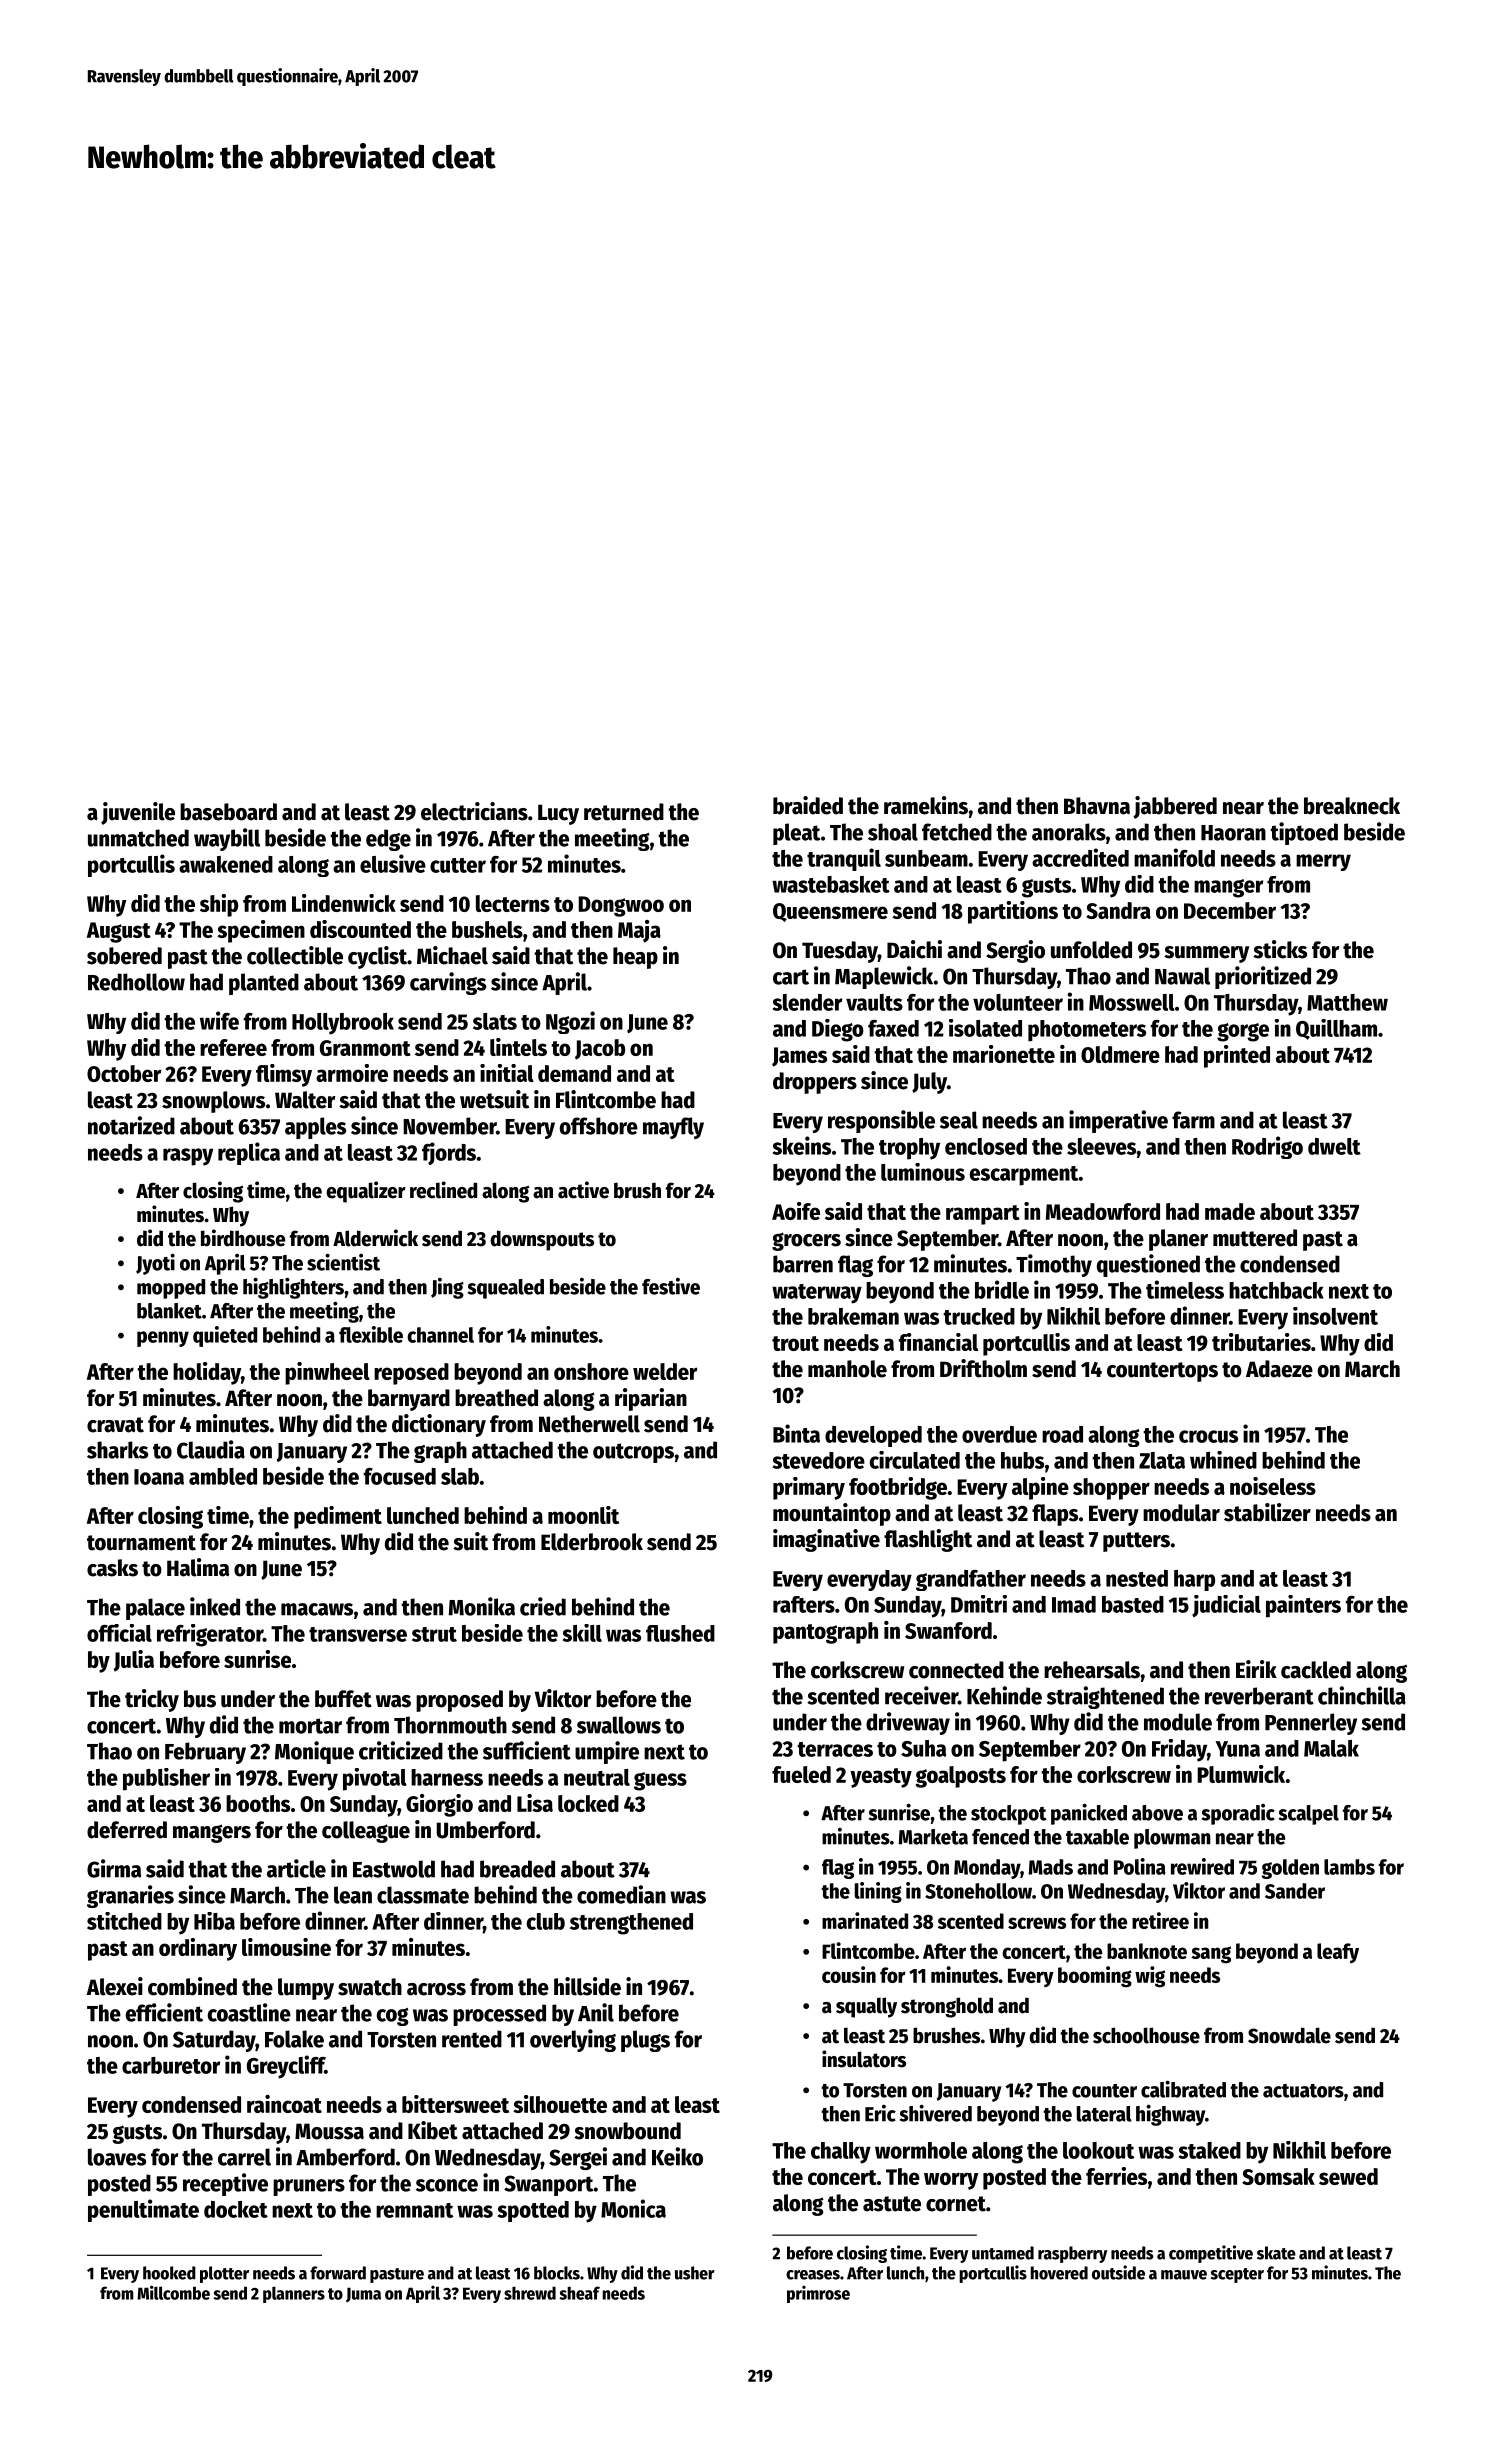  Describe the element at coordinates (1237, 2275) in the screenshot. I see `scepter` at that location.
